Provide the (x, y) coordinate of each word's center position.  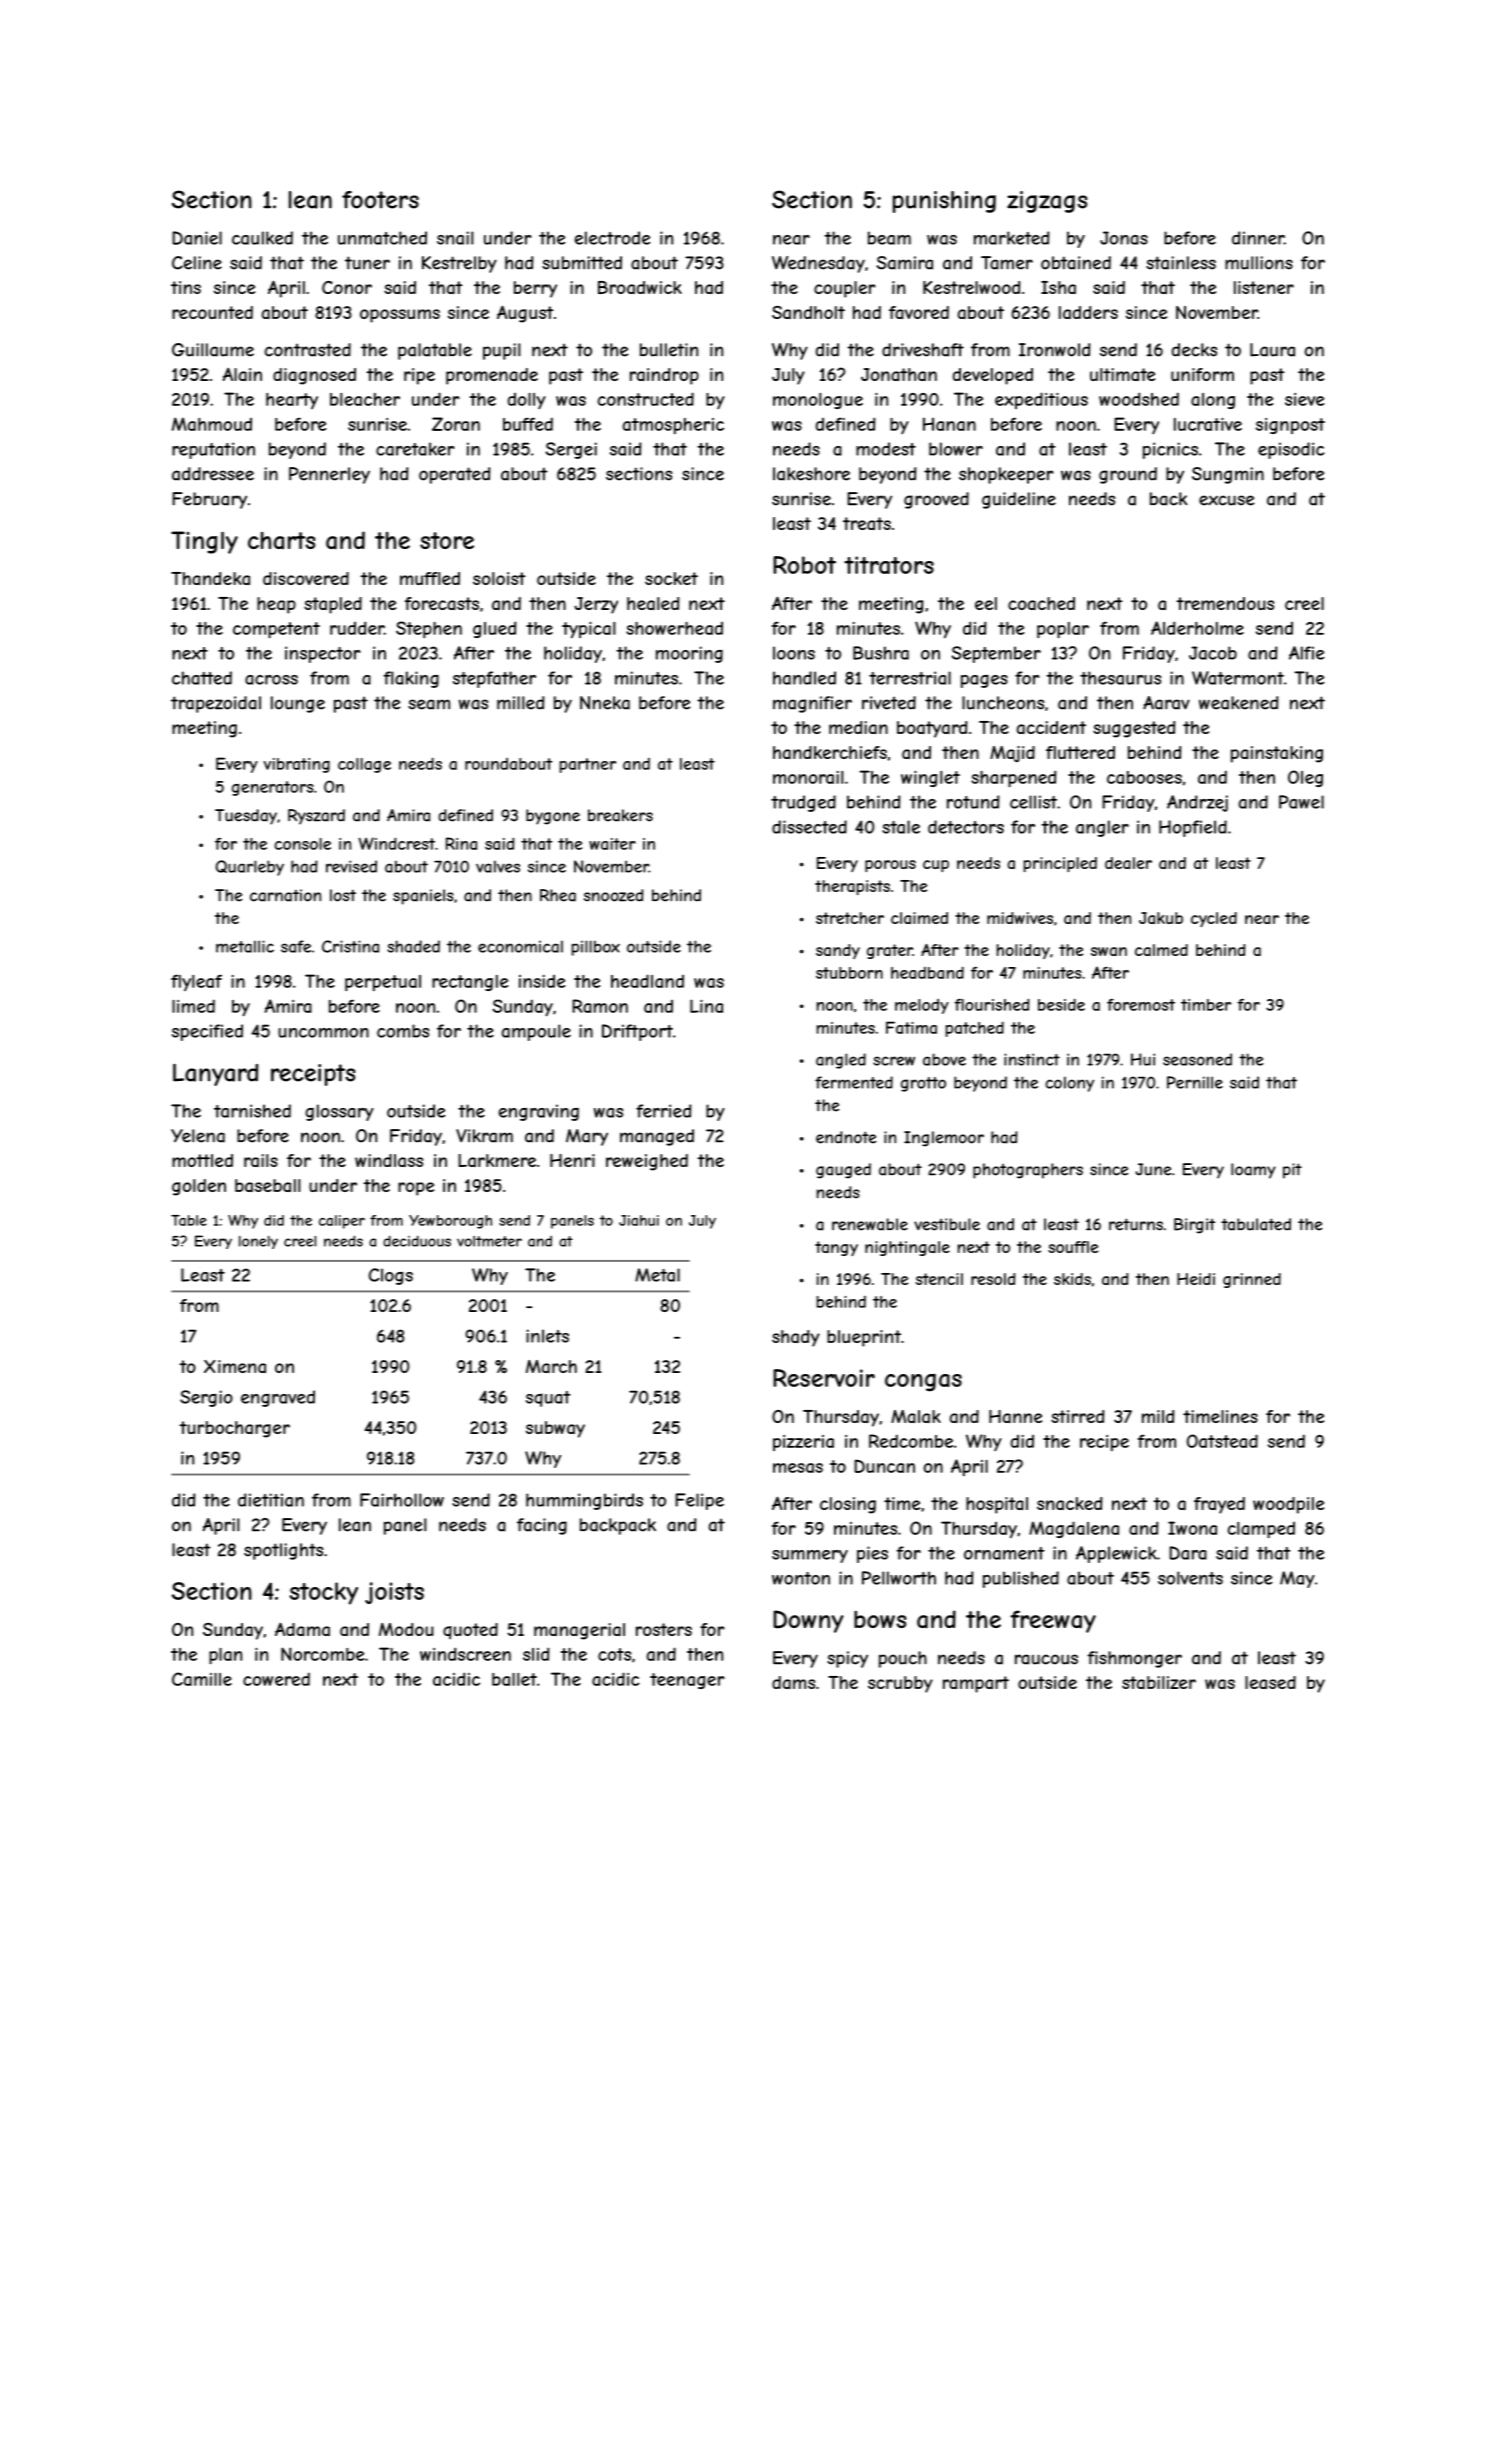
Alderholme (1197, 628)
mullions (1259, 263)
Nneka (605, 703)
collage (364, 765)
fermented (854, 1082)
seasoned (1197, 1059)
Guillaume (213, 350)
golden (199, 1187)
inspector (322, 654)
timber (1206, 1005)
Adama (302, 1629)
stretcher (850, 918)
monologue (818, 401)
